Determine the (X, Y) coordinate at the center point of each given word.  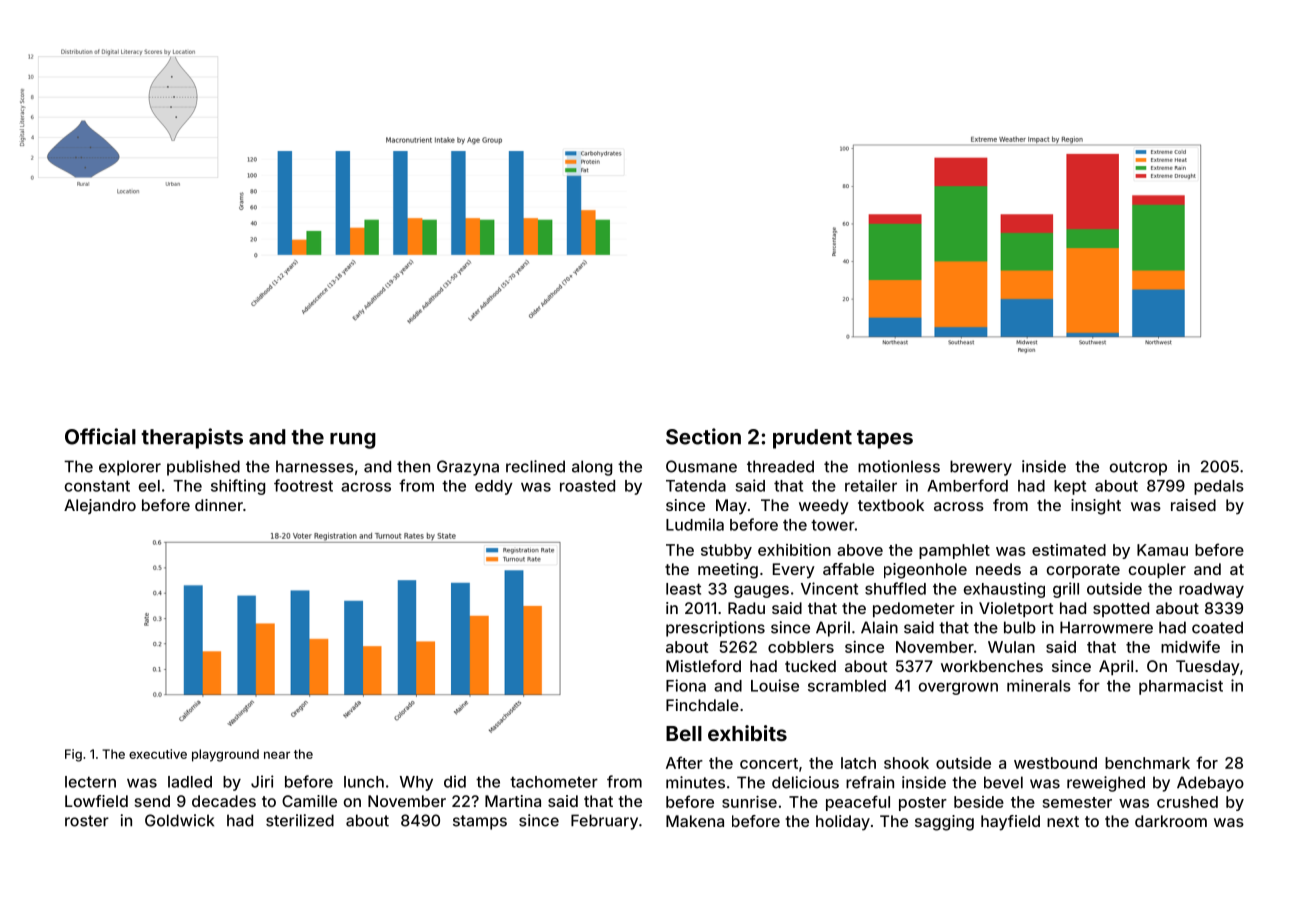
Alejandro (100, 506)
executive (158, 754)
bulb (1020, 627)
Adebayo (1210, 784)
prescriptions (715, 629)
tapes (885, 439)
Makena (695, 821)
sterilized (300, 820)
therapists (192, 438)
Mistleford (703, 666)
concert (769, 763)
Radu (746, 608)
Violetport (1016, 610)
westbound (1055, 763)
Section (703, 436)
